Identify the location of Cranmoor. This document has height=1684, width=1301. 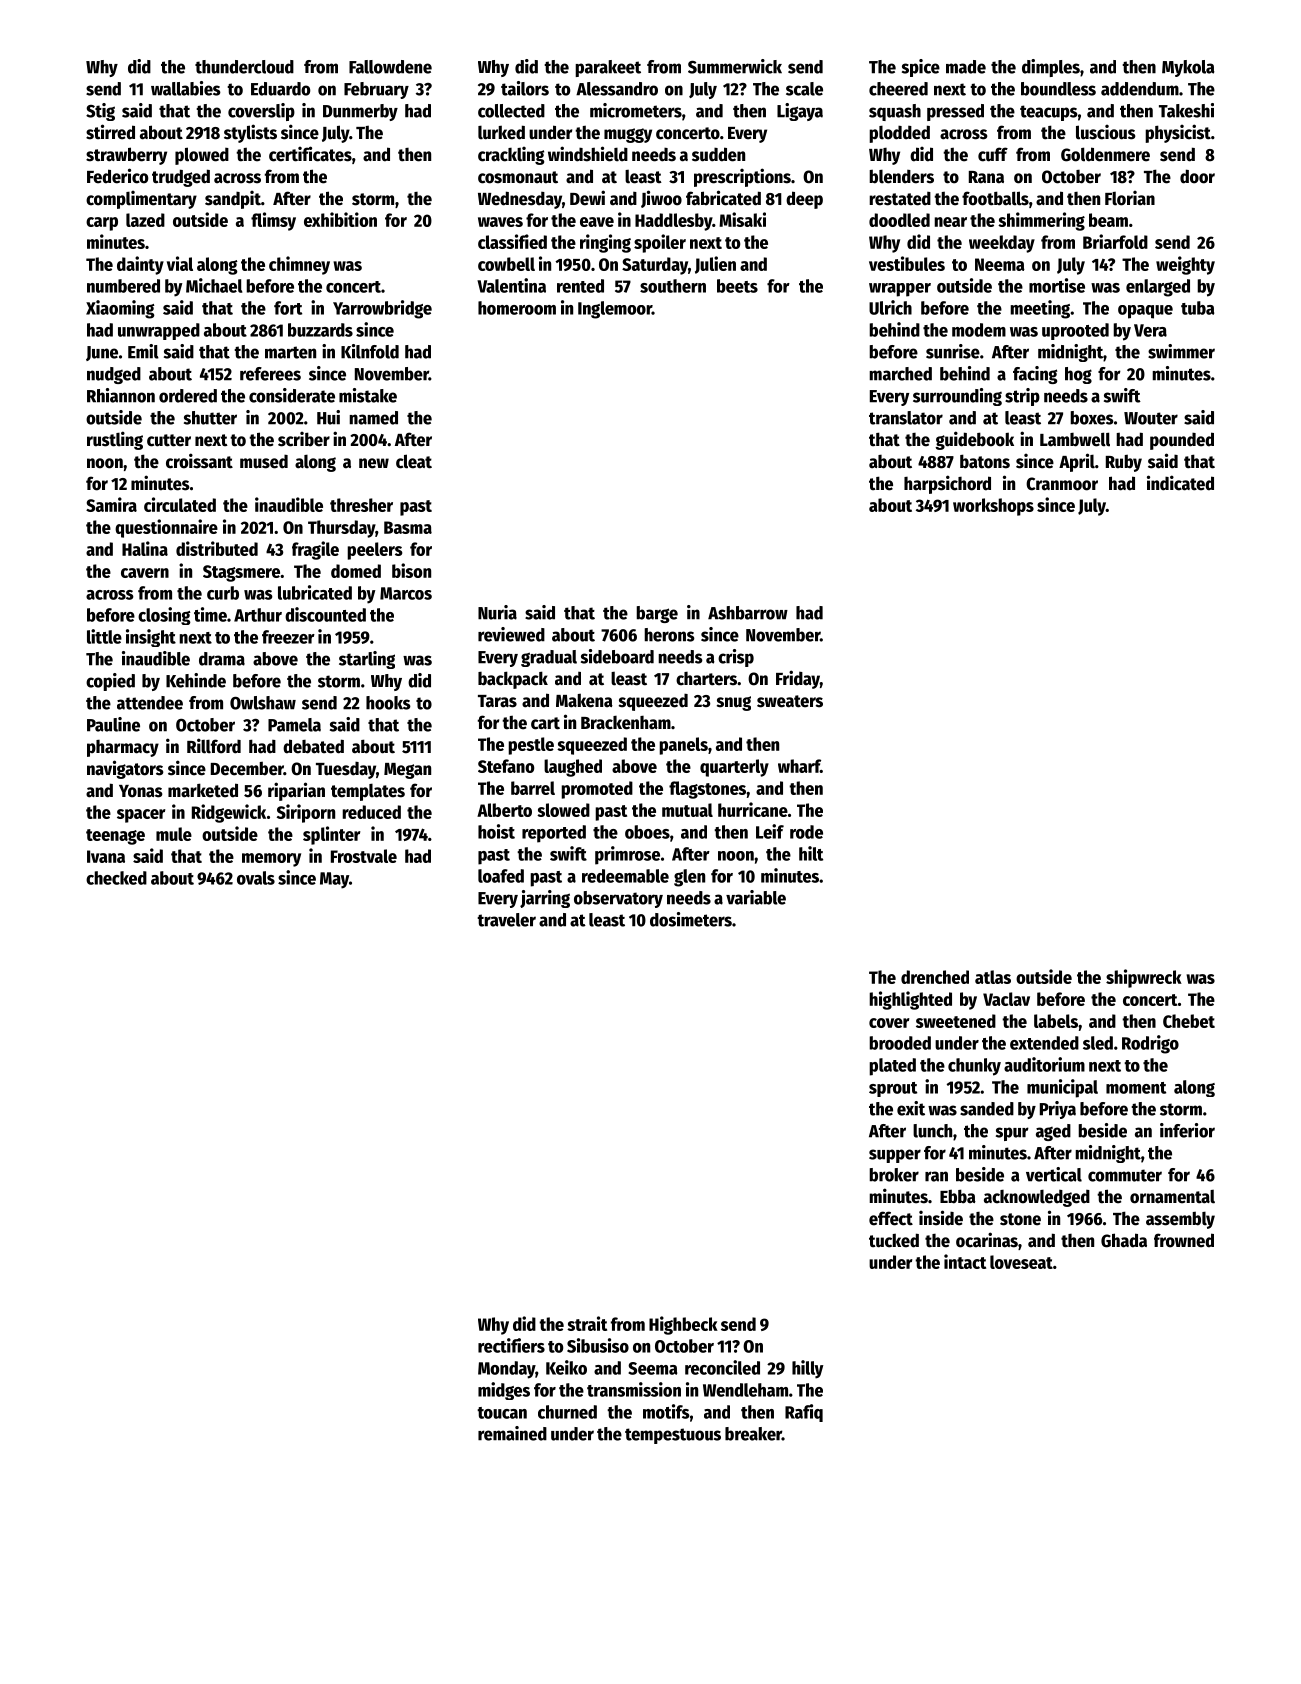
(1062, 484).
